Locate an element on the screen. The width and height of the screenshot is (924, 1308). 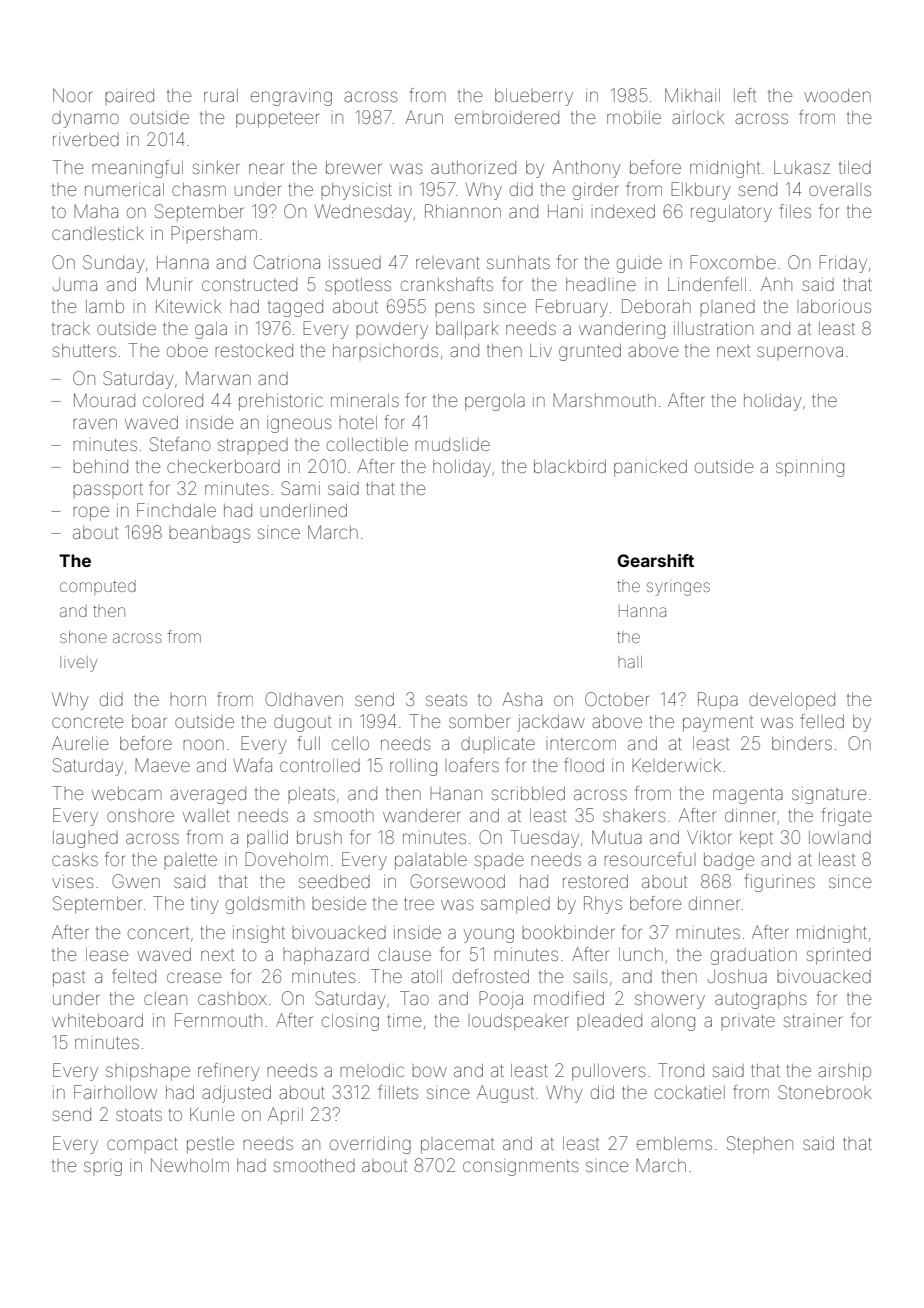
Anthony is located at coordinates (586, 169).
